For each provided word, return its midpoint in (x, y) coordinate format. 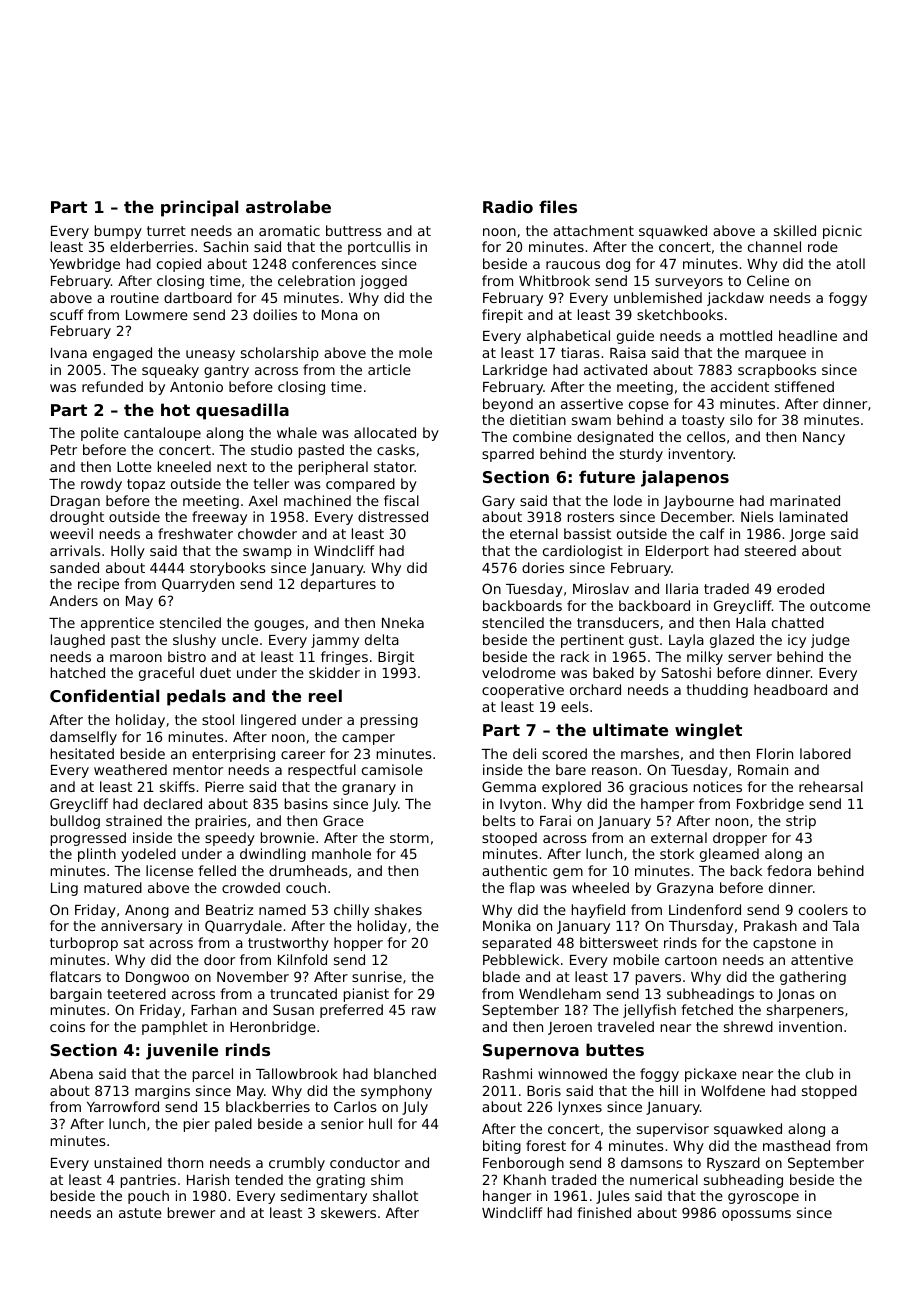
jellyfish (649, 1011)
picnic (842, 232)
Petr (64, 450)
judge (830, 641)
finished (604, 1212)
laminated (814, 516)
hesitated (82, 753)
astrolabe (288, 206)
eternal (534, 533)
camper (368, 739)
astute (140, 1213)
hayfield (598, 911)
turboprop (84, 944)
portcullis (379, 248)
